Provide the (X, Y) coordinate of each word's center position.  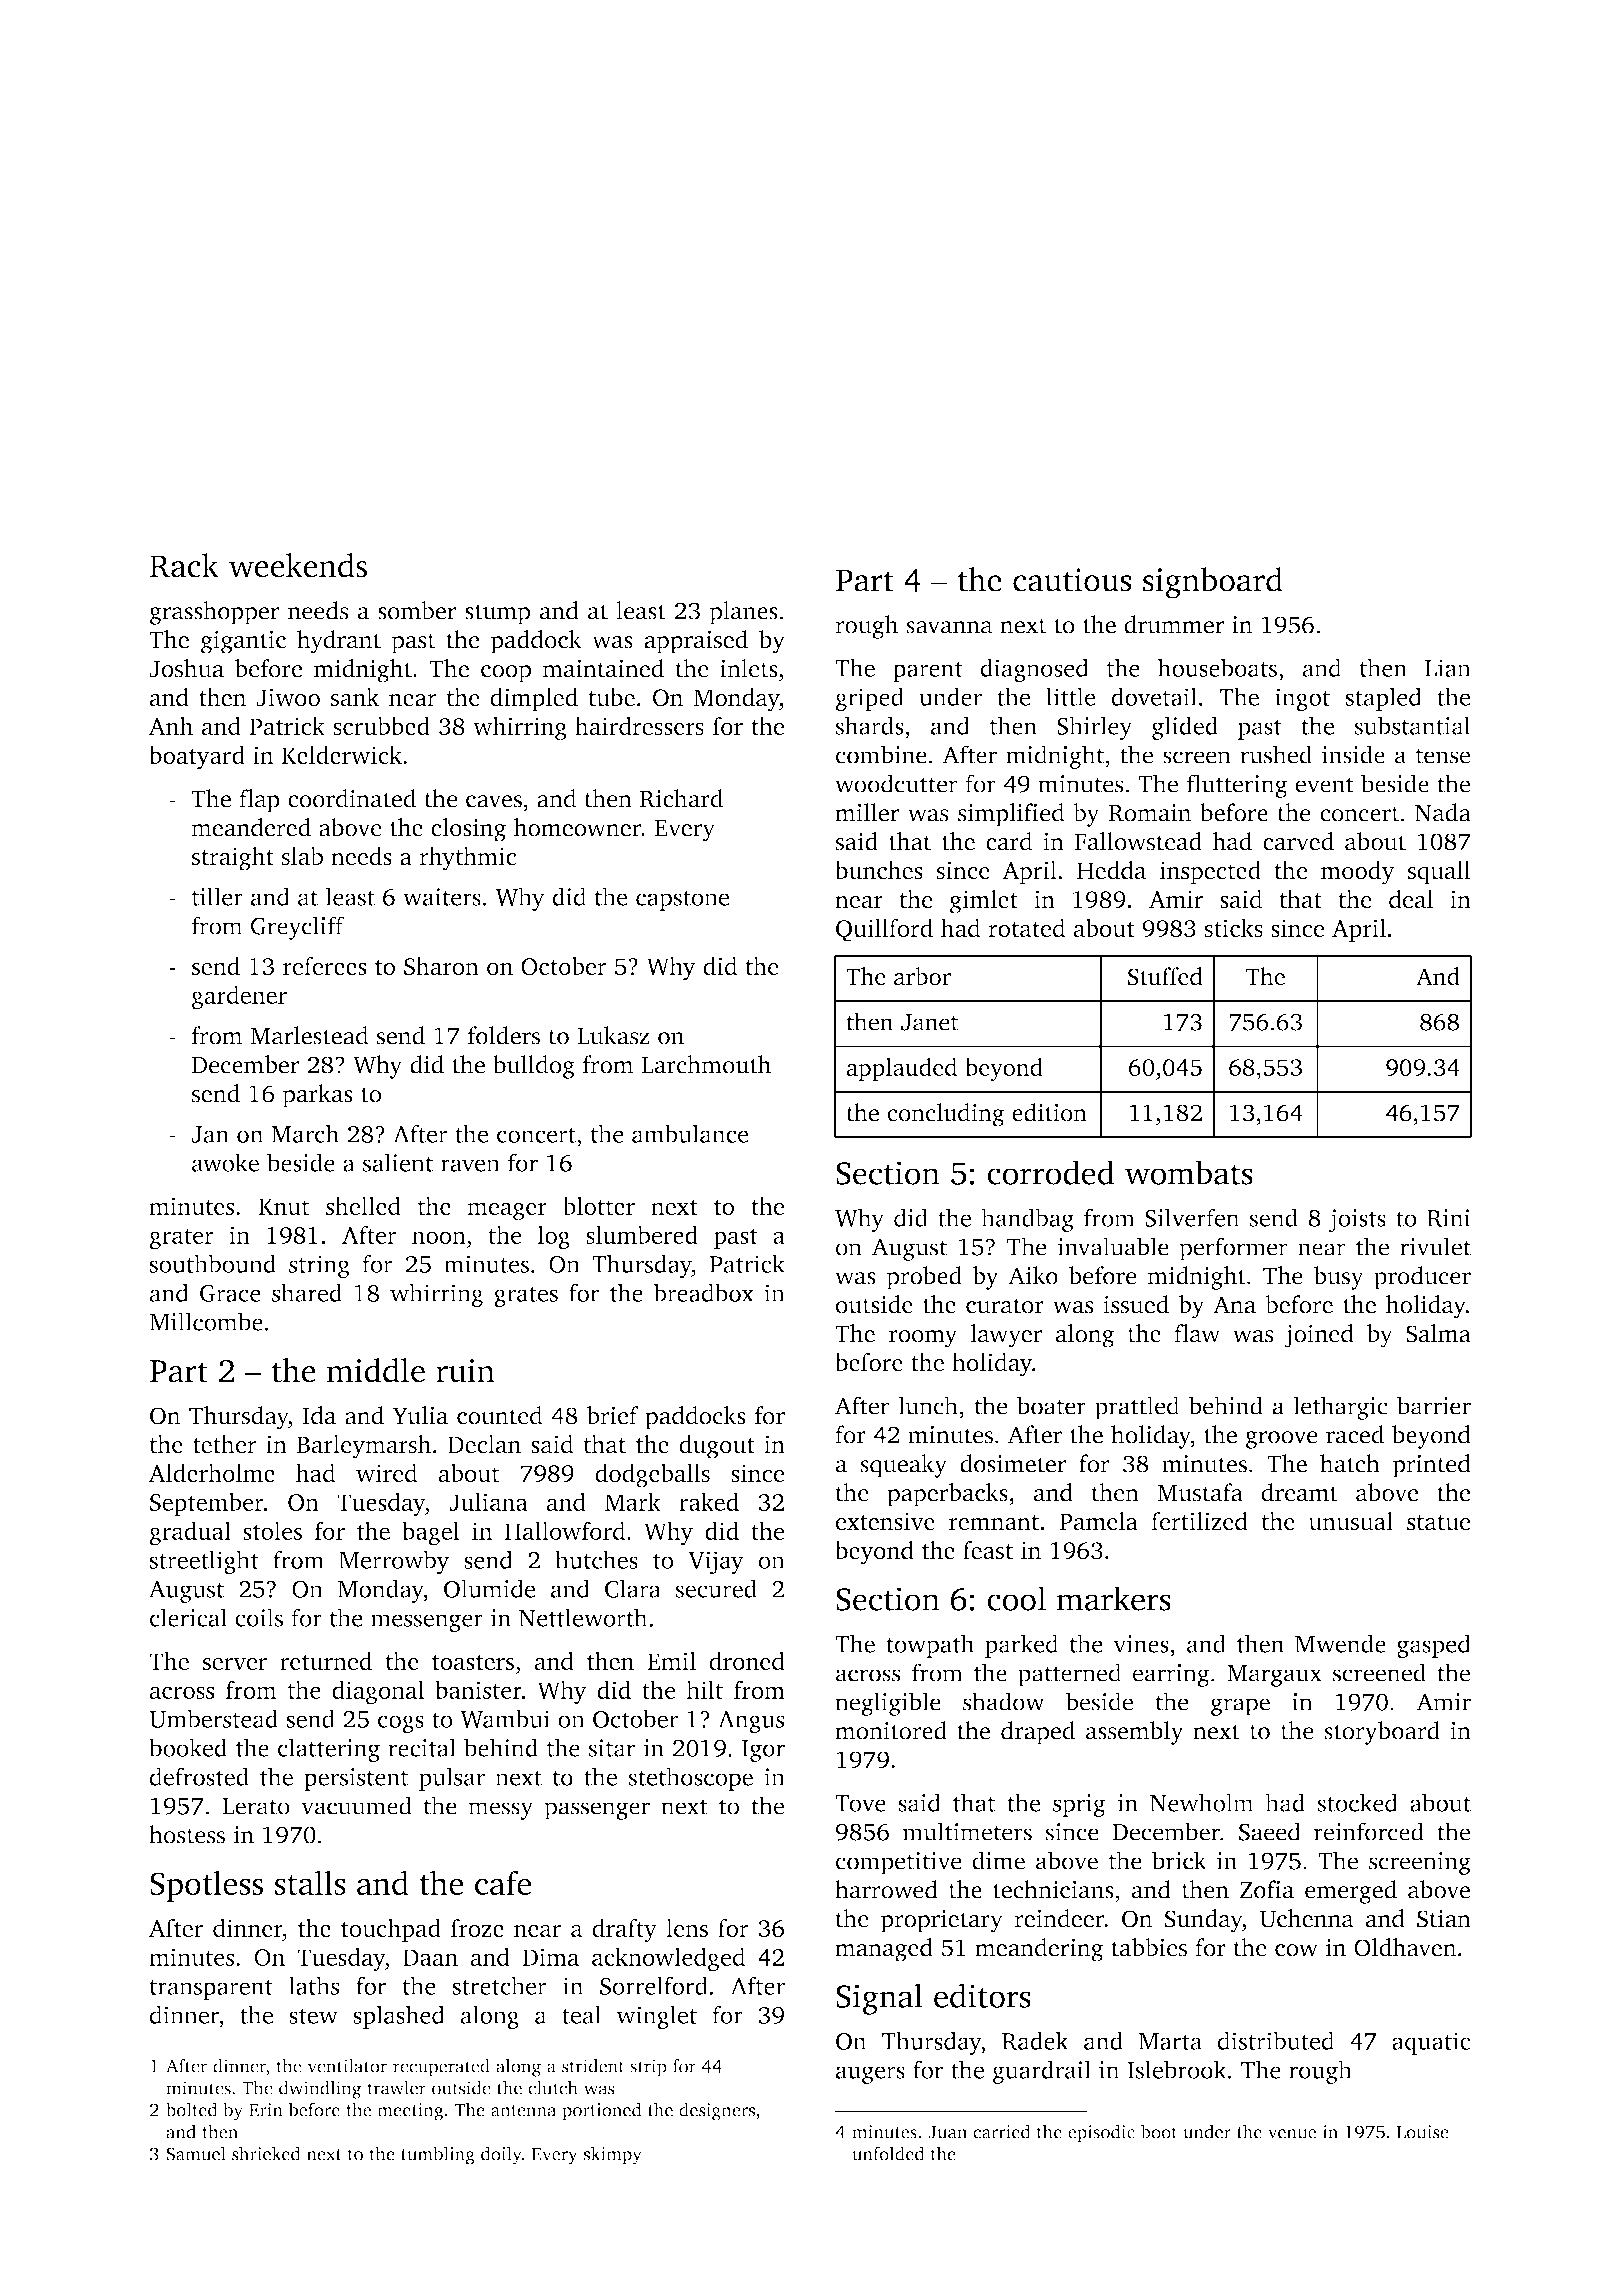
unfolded (888, 2153)
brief (613, 1415)
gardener (239, 997)
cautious (1072, 580)
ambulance (690, 1133)
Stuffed (1165, 976)
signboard (1213, 583)
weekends (298, 565)
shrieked (266, 2153)
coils (259, 1617)
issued (1136, 1304)
